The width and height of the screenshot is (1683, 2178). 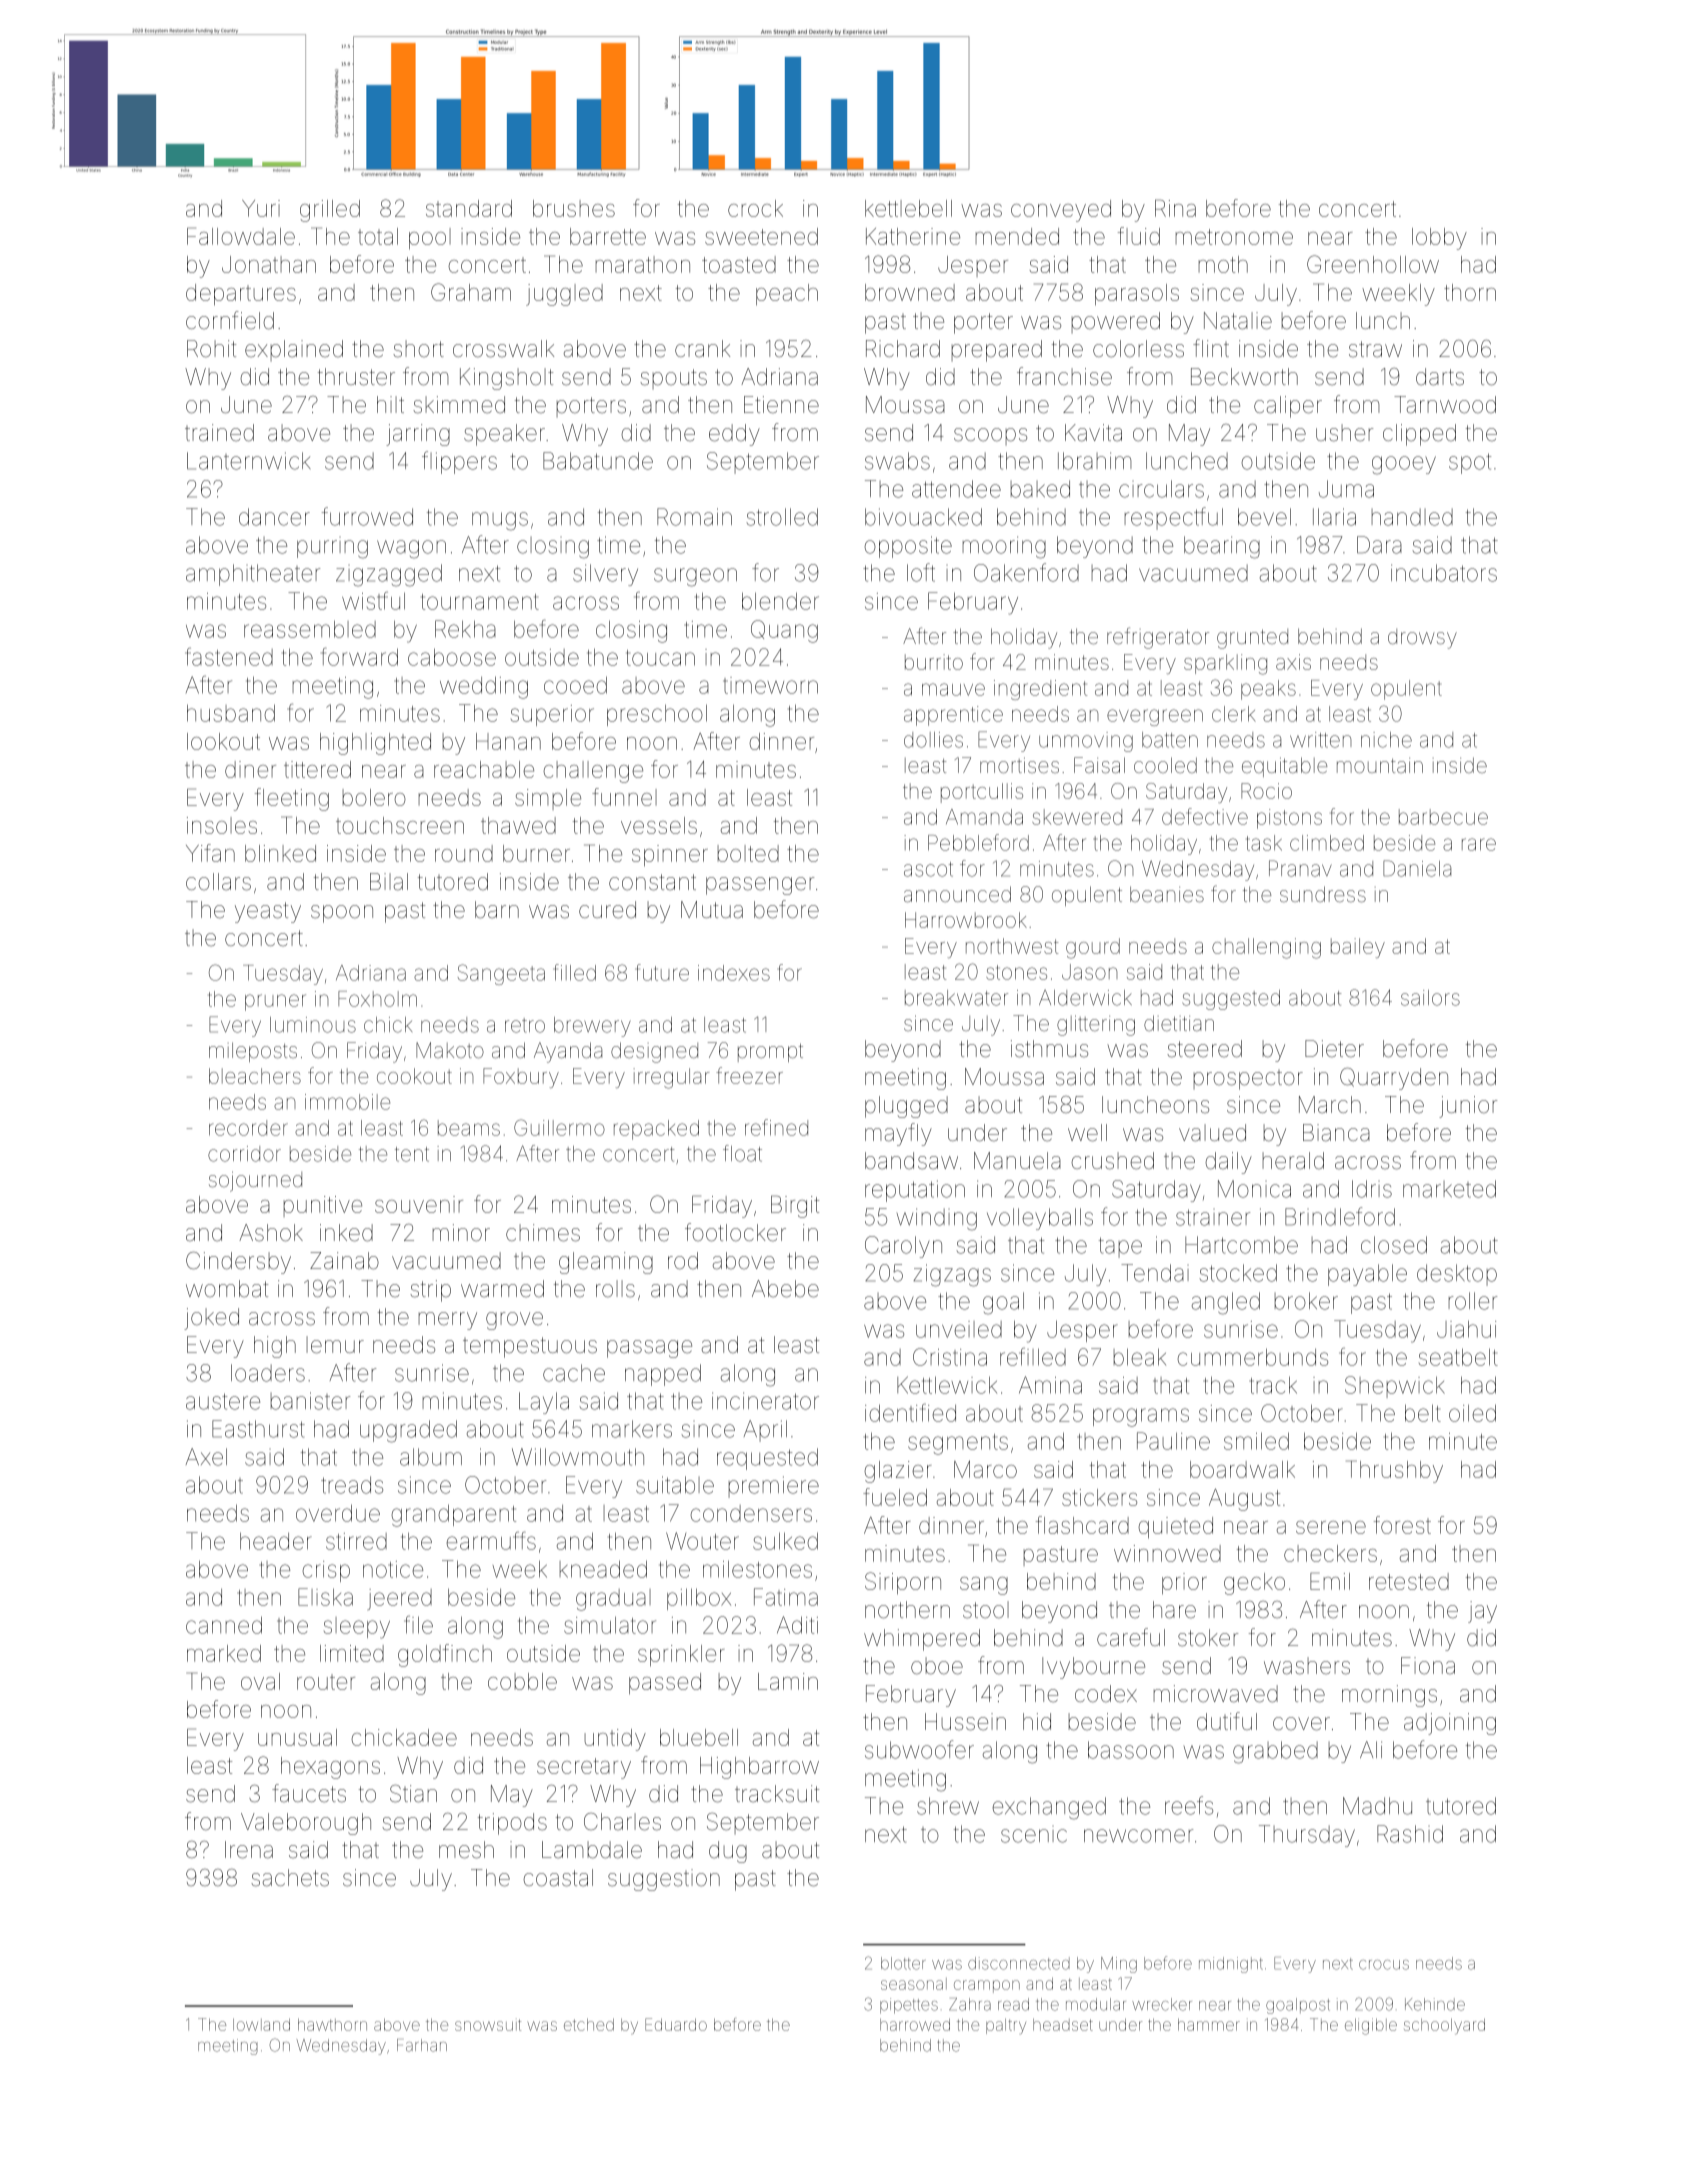 I want to click on straw, so click(x=1375, y=349).
